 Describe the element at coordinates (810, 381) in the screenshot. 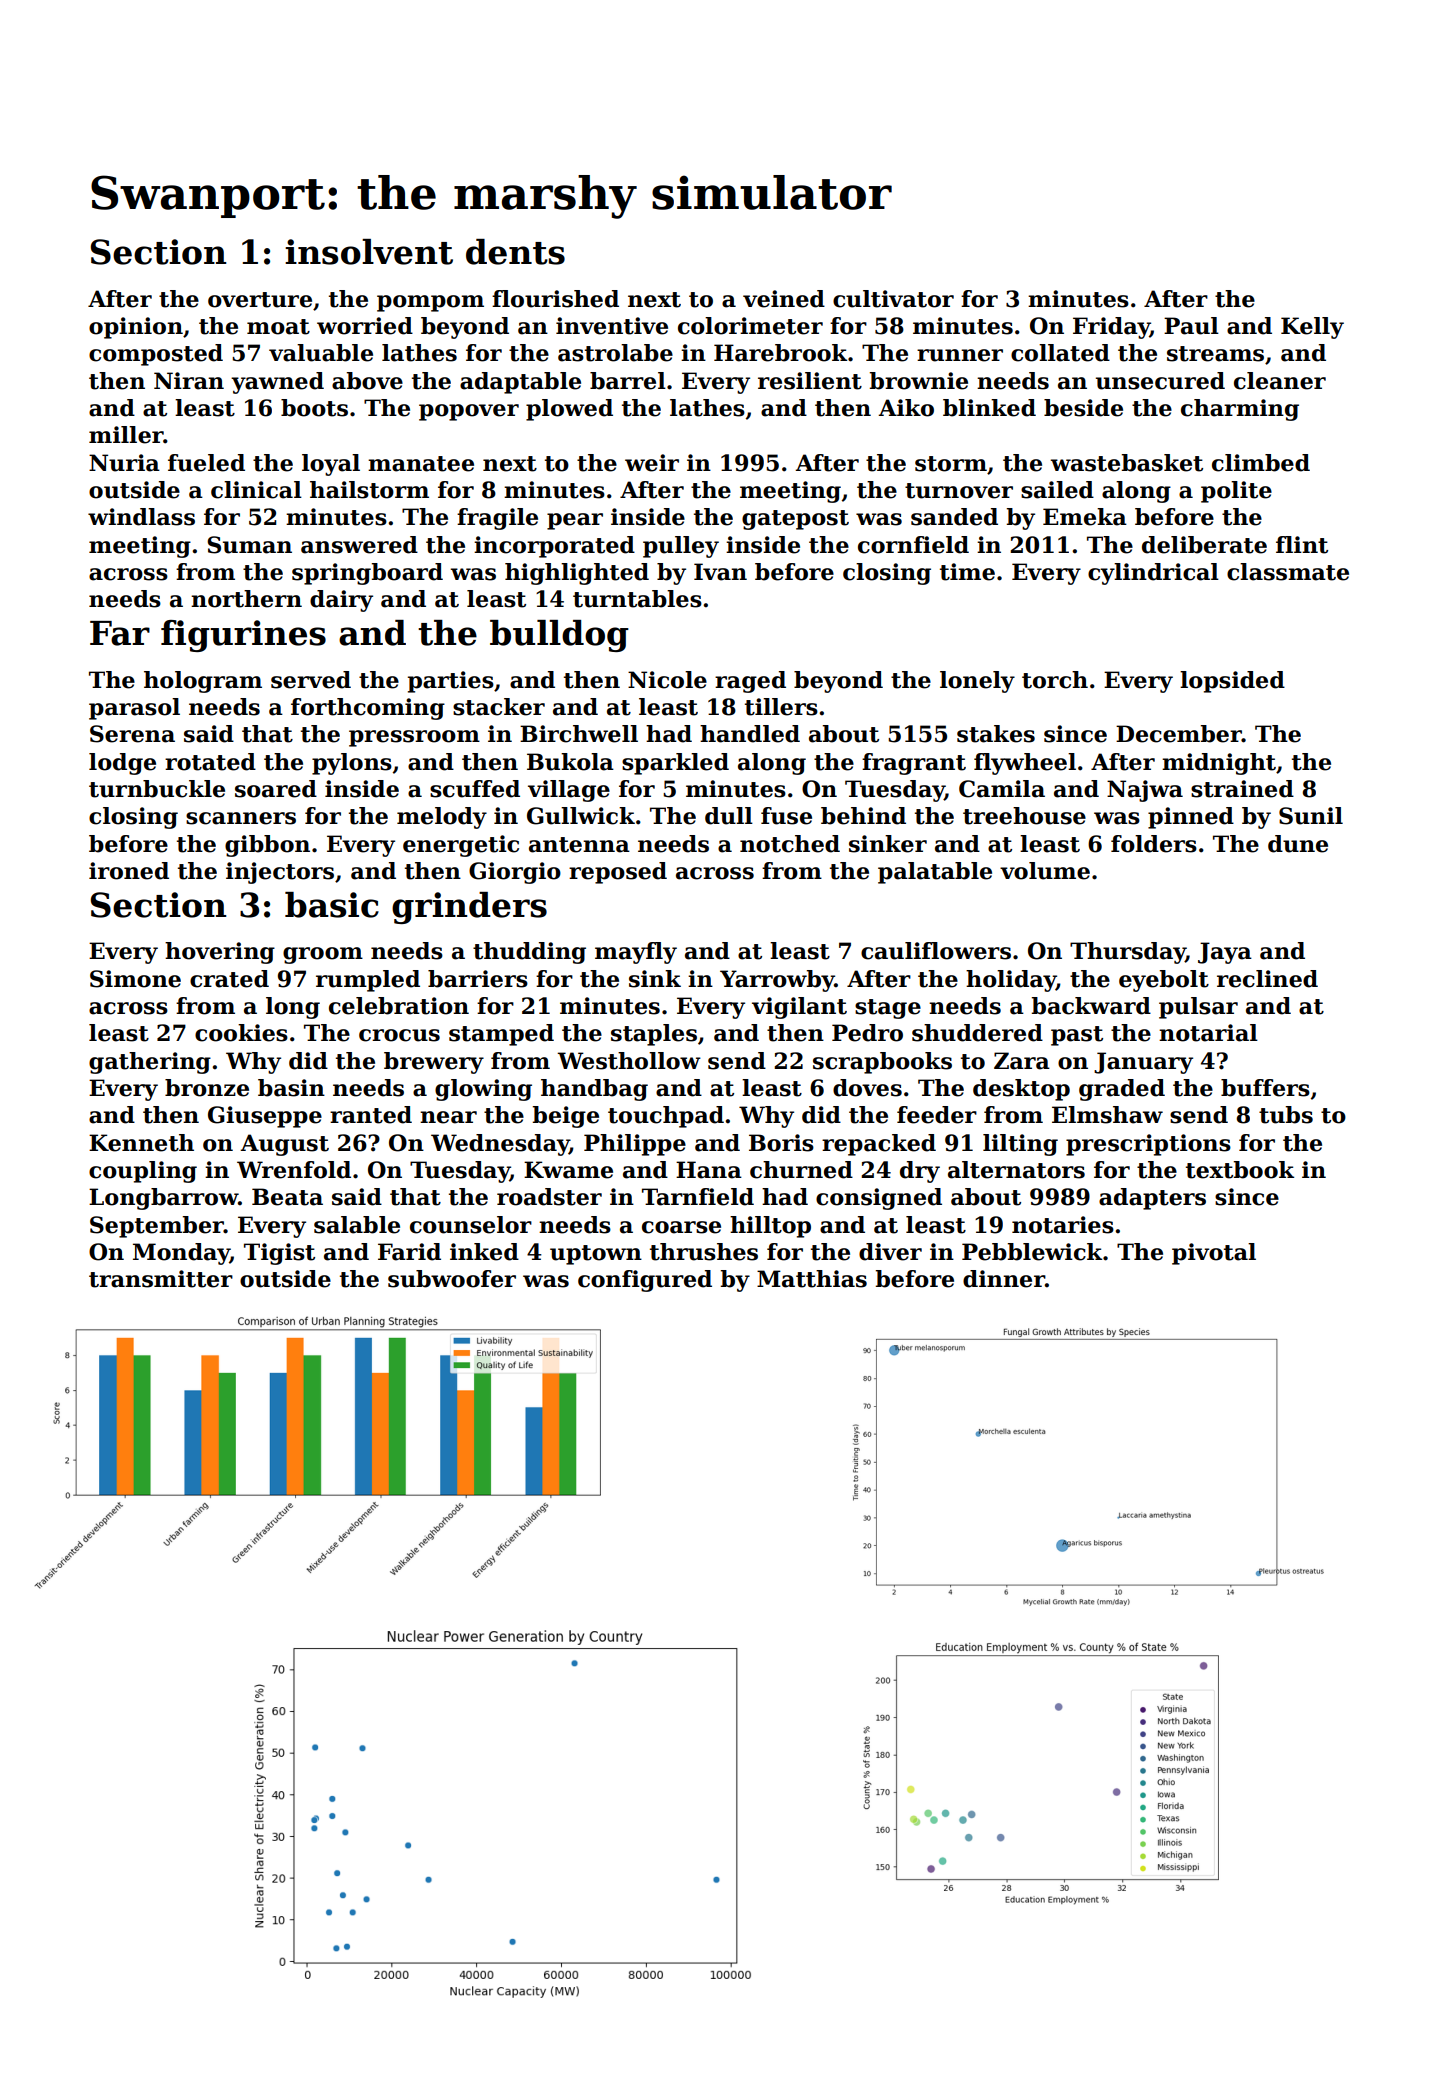

I see `resilient` at that location.
